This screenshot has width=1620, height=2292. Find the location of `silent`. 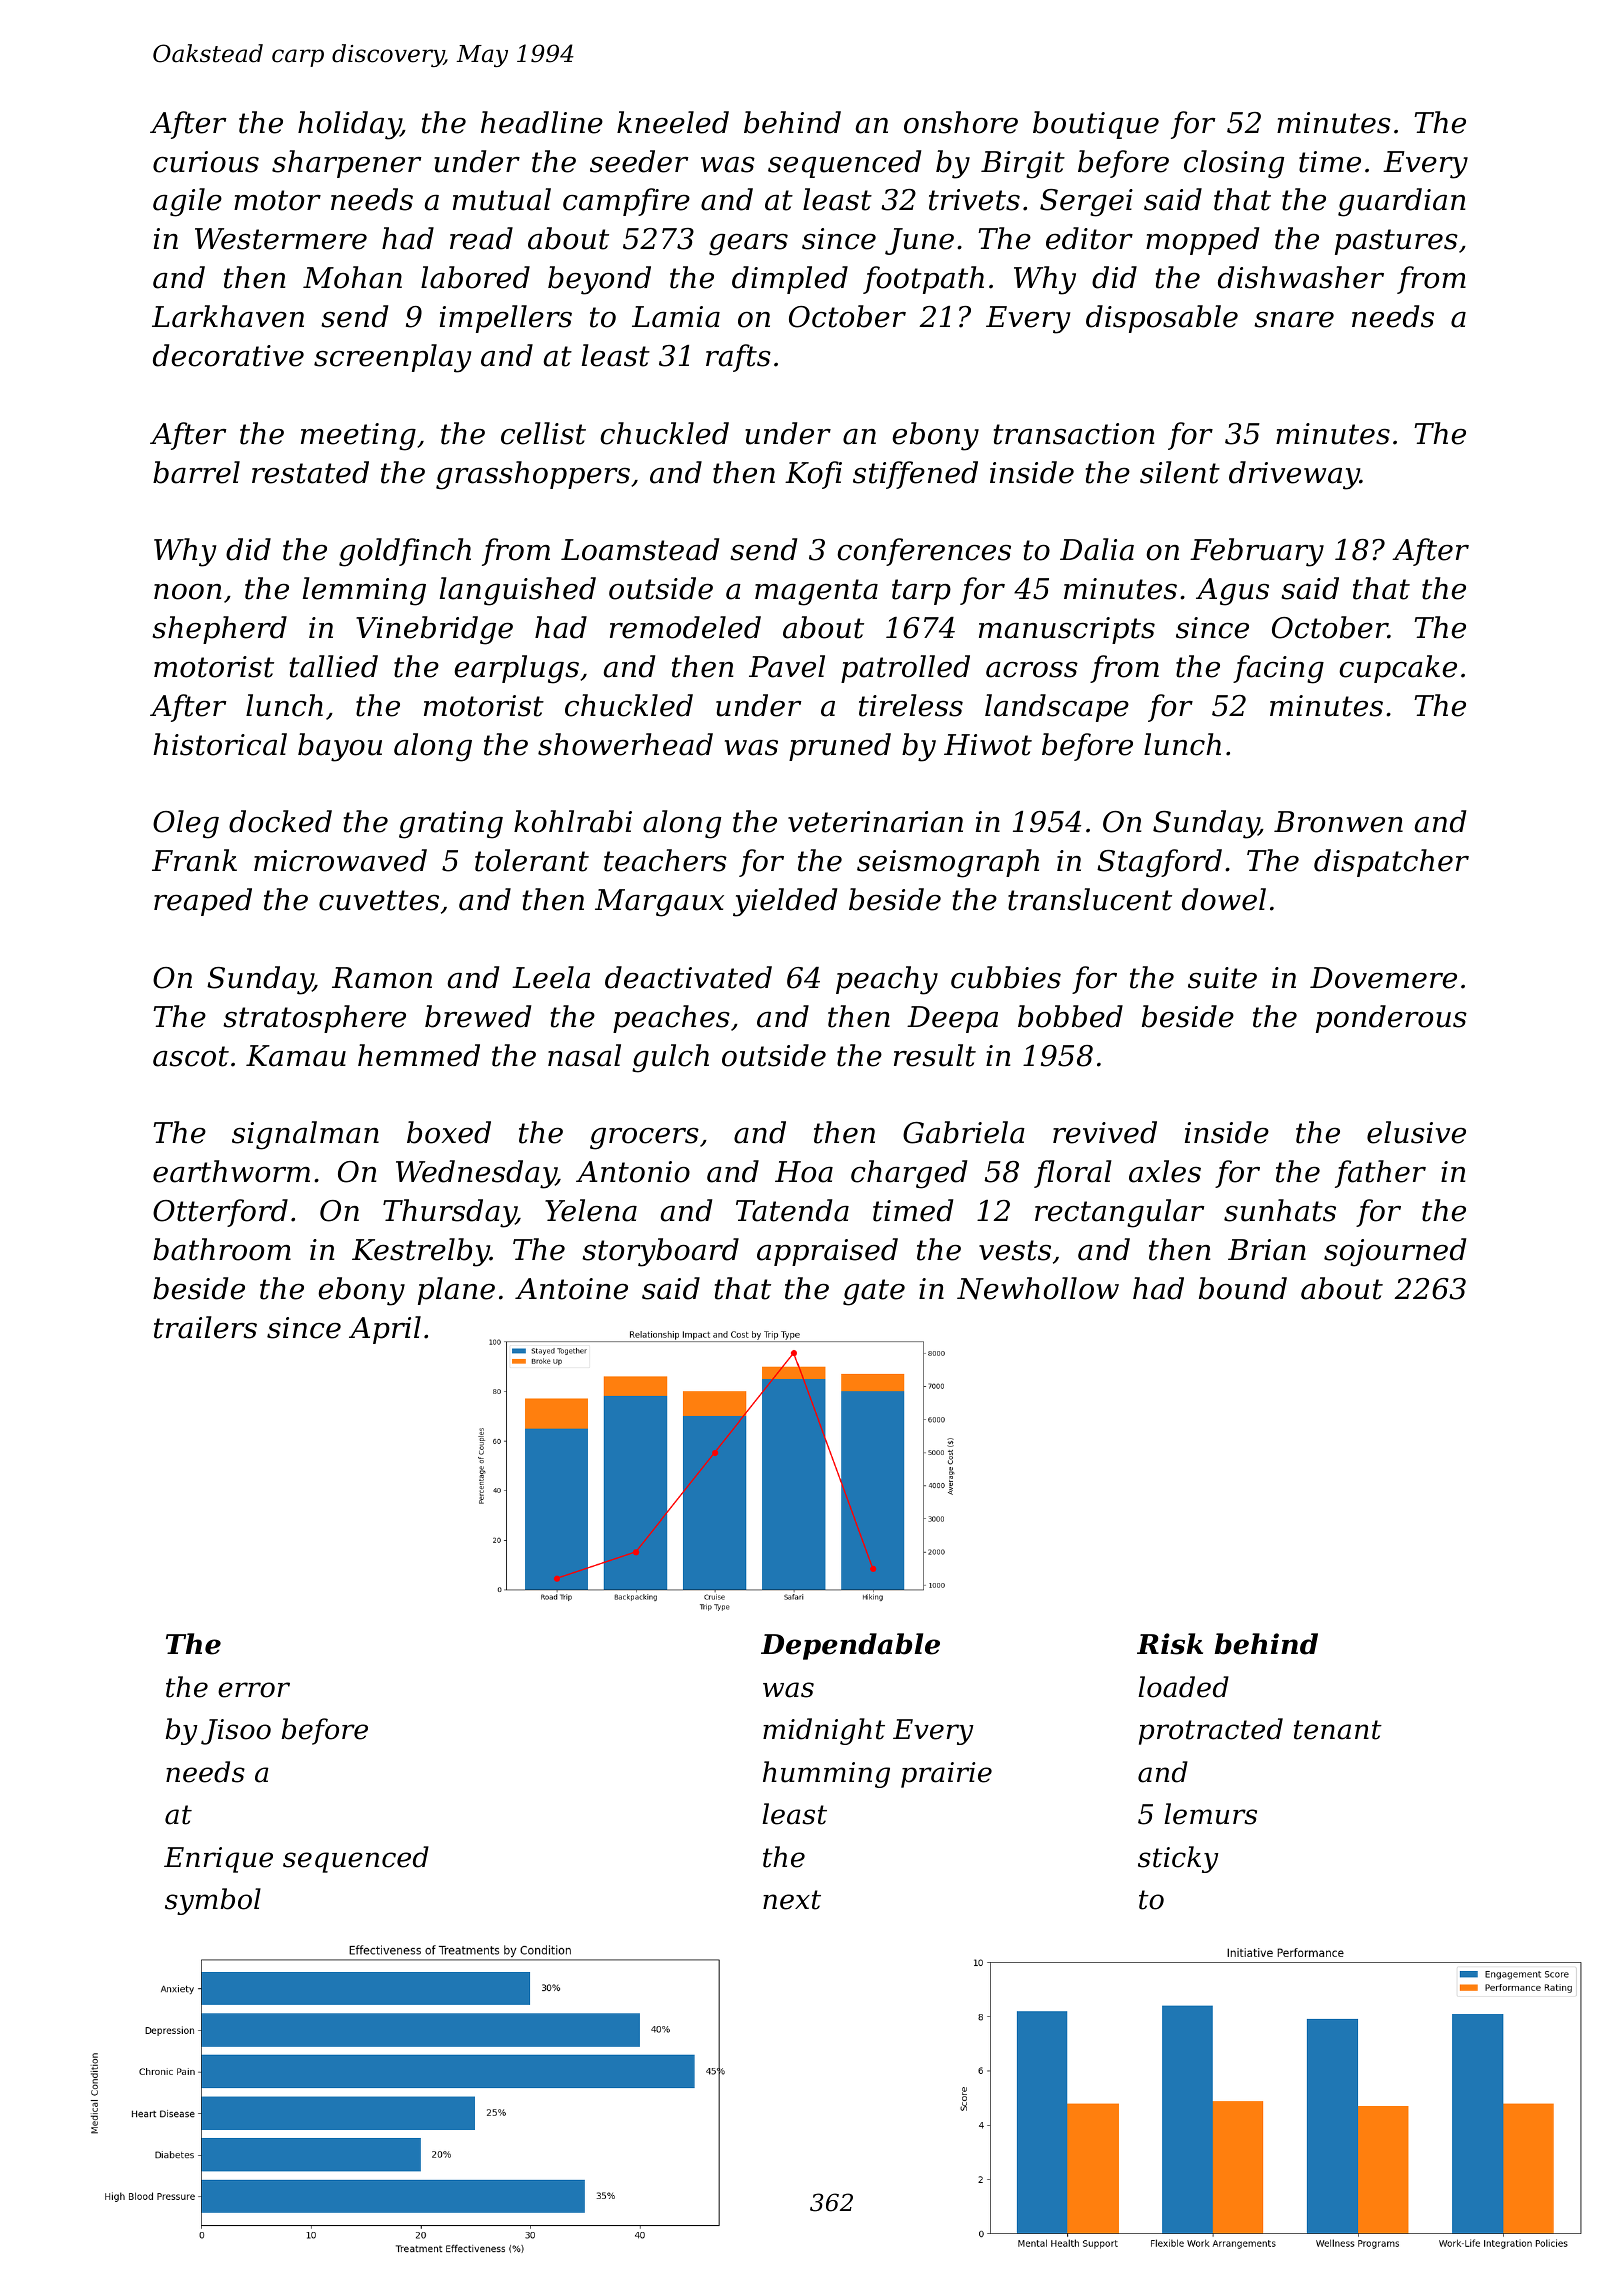

silent is located at coordinates (1180, 472).
